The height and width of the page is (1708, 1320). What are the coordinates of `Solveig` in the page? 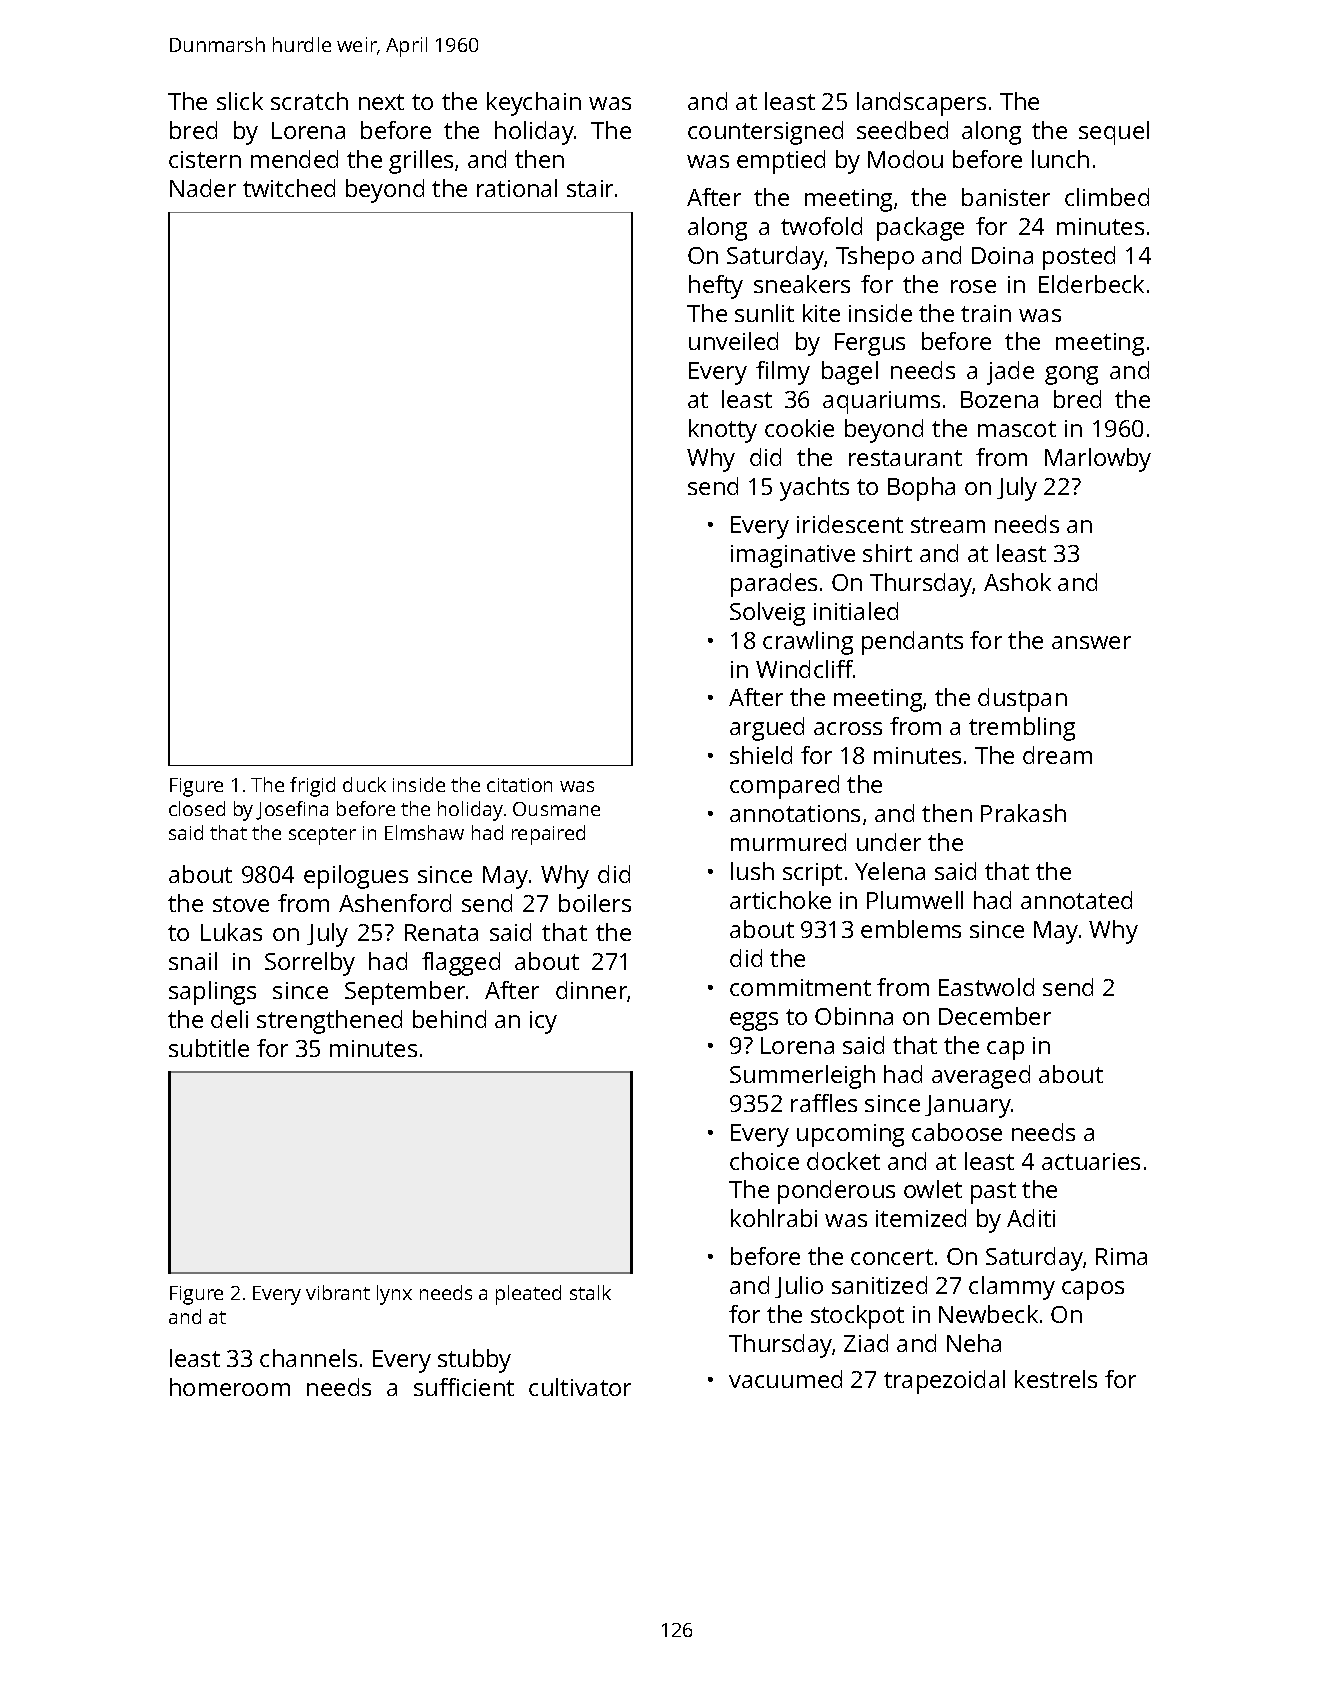 It's located at (767, 614).
